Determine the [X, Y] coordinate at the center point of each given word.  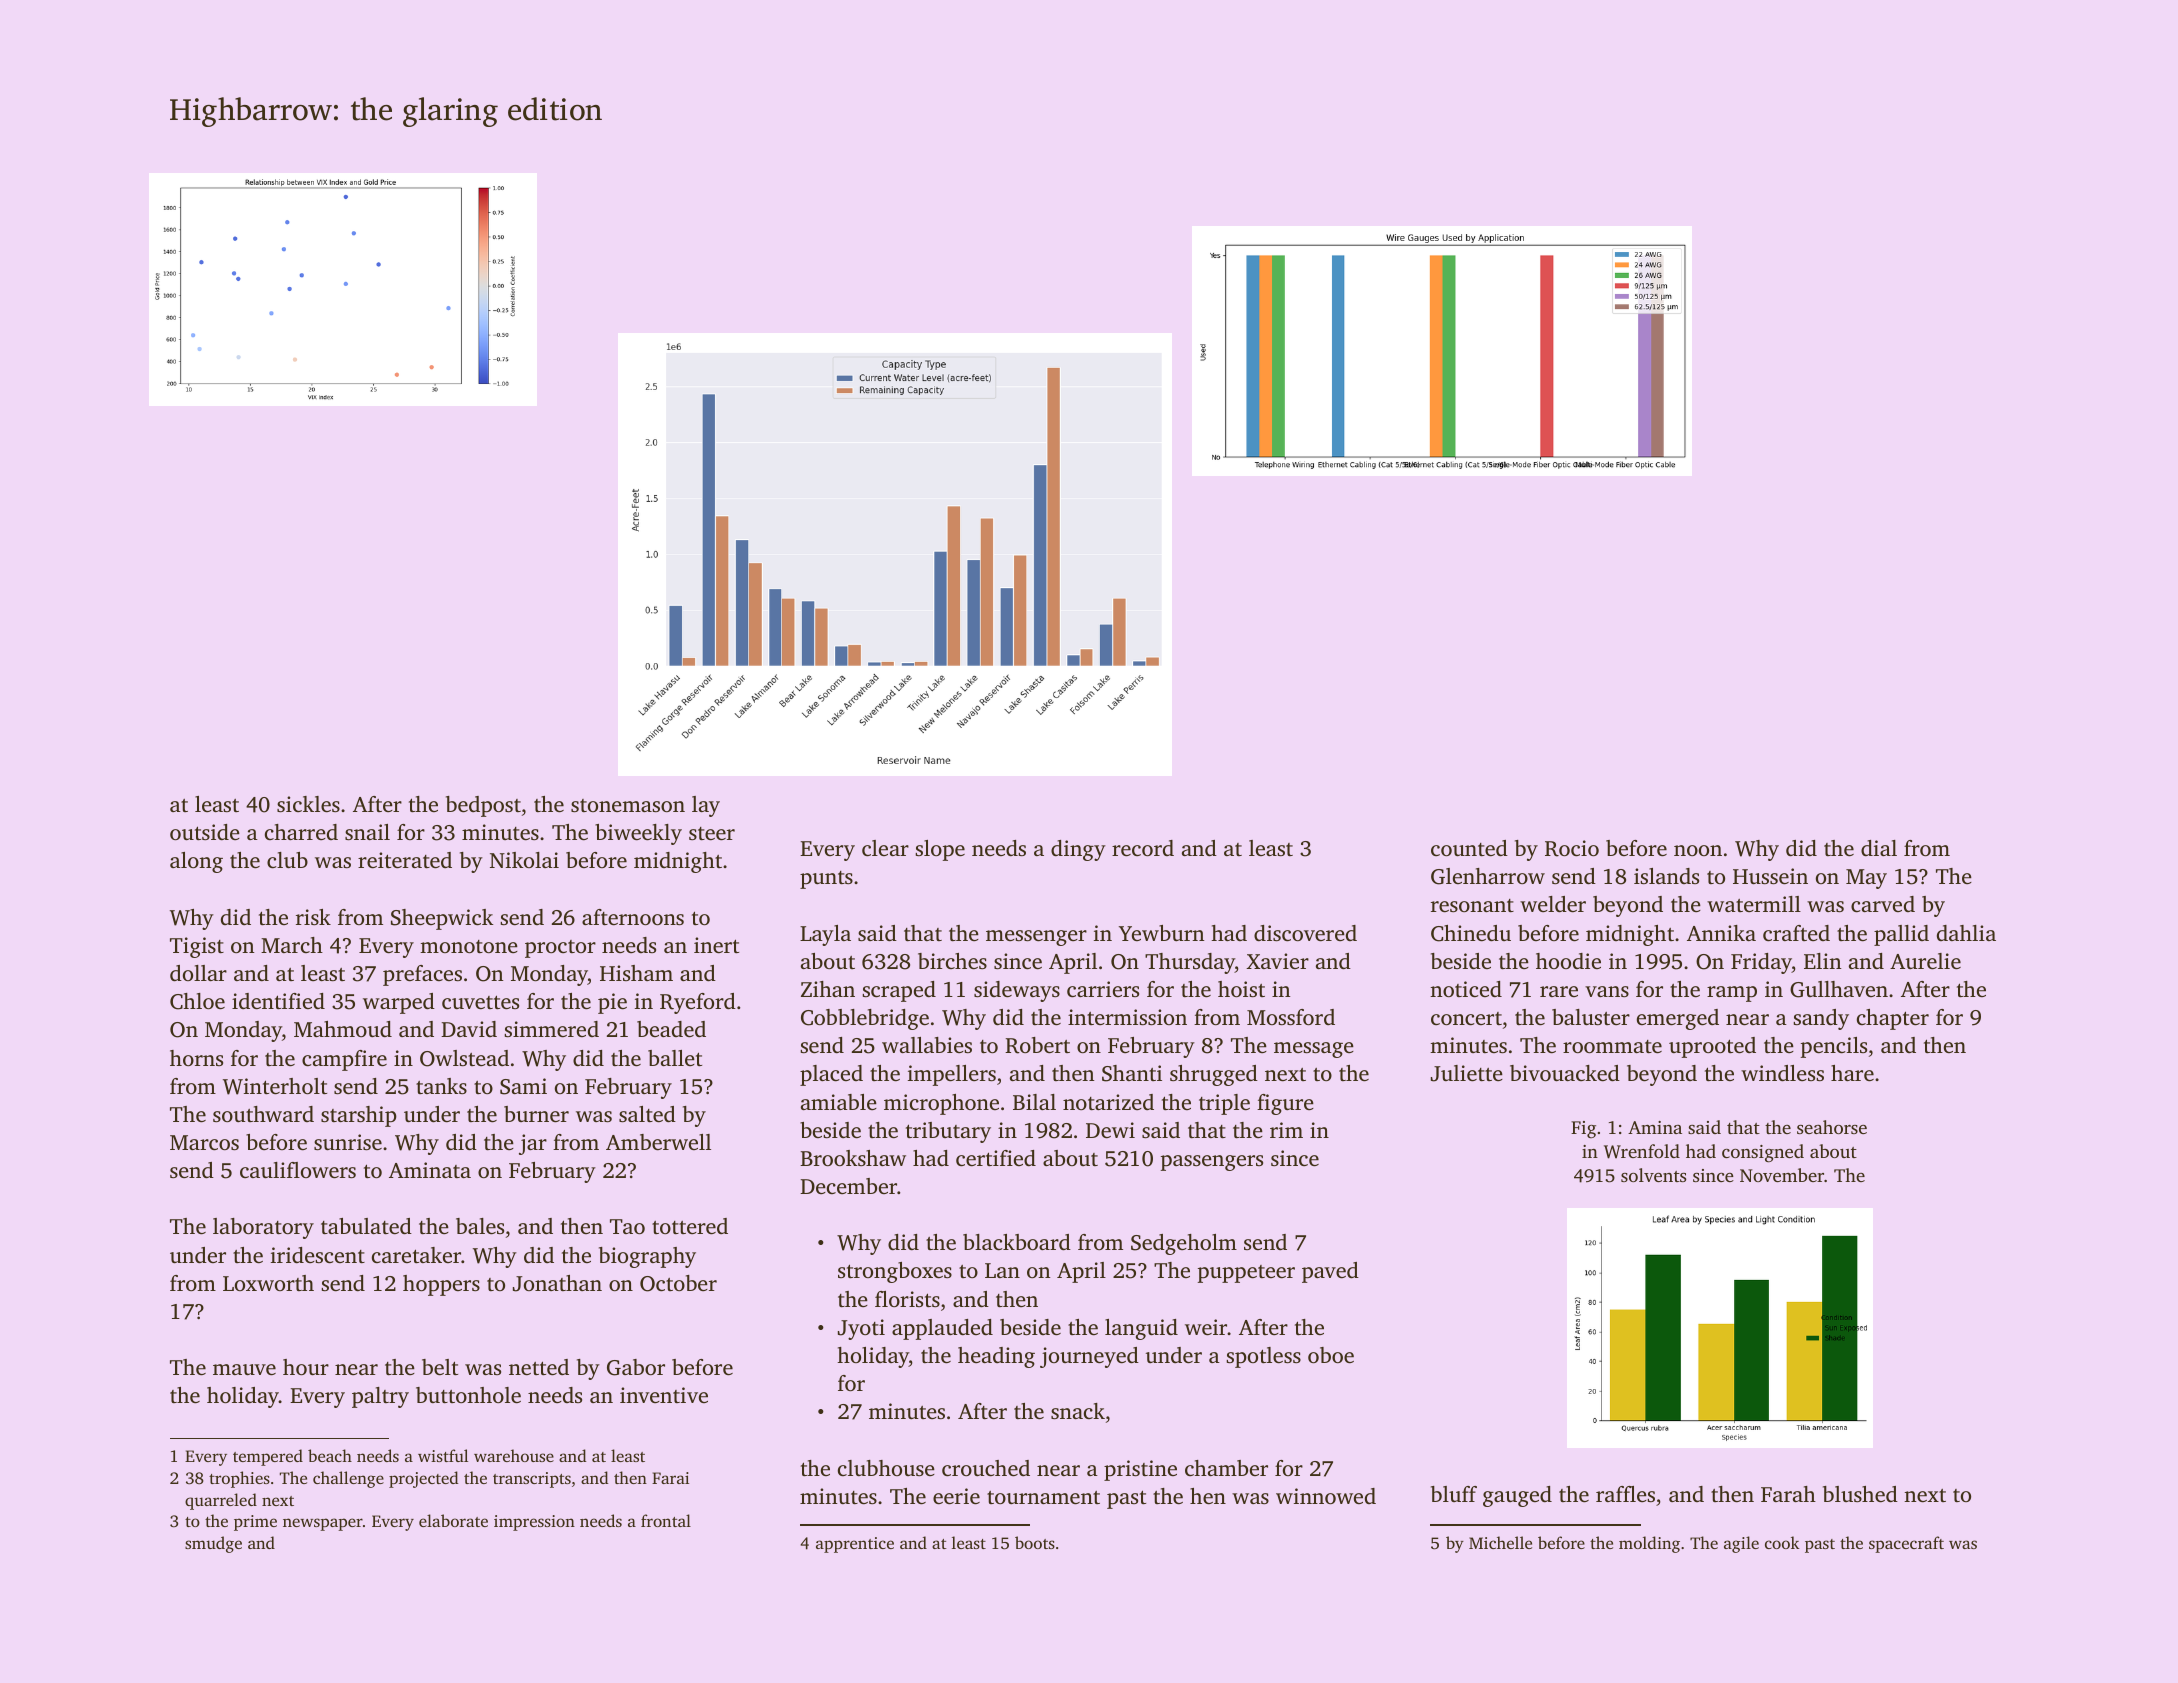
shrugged [1214, 1075]
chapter [1893, 1019]
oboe [1331, 1355]
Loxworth [268, 1283]
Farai [670, 1478]
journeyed [1089, 1357]
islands [1666, 876]
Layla [825, 935]
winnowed [1326, 1496]
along [196, 862]
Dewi [1110, 1130]
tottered [690, 1226]
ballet [675, 1058]
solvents [1653, 1175]
